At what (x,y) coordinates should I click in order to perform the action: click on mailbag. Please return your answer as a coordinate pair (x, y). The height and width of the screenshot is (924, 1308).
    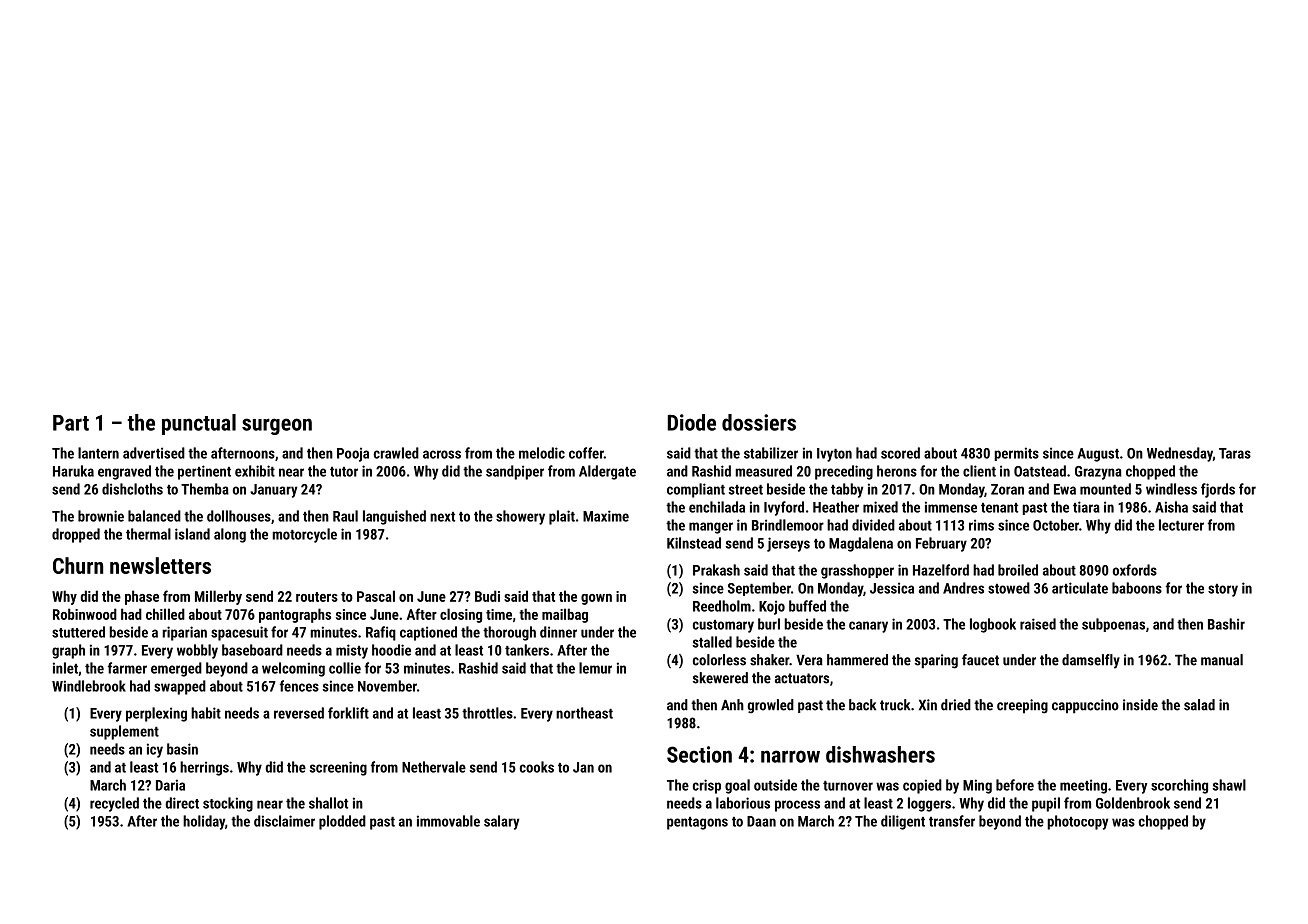
    Looking at the image, I should click on (565, 615).
